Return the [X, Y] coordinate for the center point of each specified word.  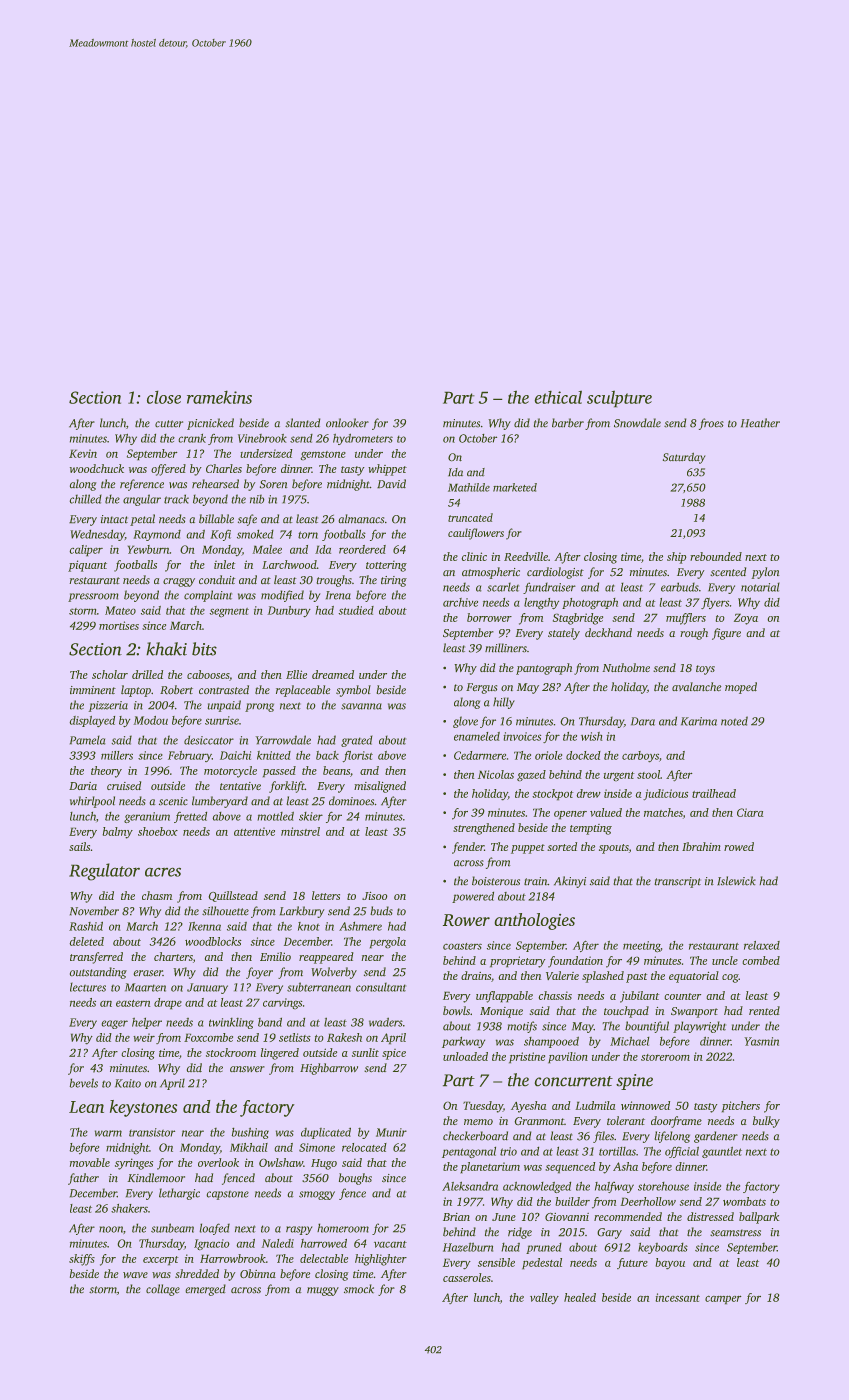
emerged [205, 1290]
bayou [670, 1264]
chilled [85, 499]
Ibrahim [701, 846]
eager [114, 1024]
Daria [83, 786]
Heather [760, 423]
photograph [590, 604]
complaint [208, 596]
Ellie [296, 674]
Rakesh [344, 1037]
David [391, 484]
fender [468, 848]
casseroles [467, 1277]
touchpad [626, 1012]
